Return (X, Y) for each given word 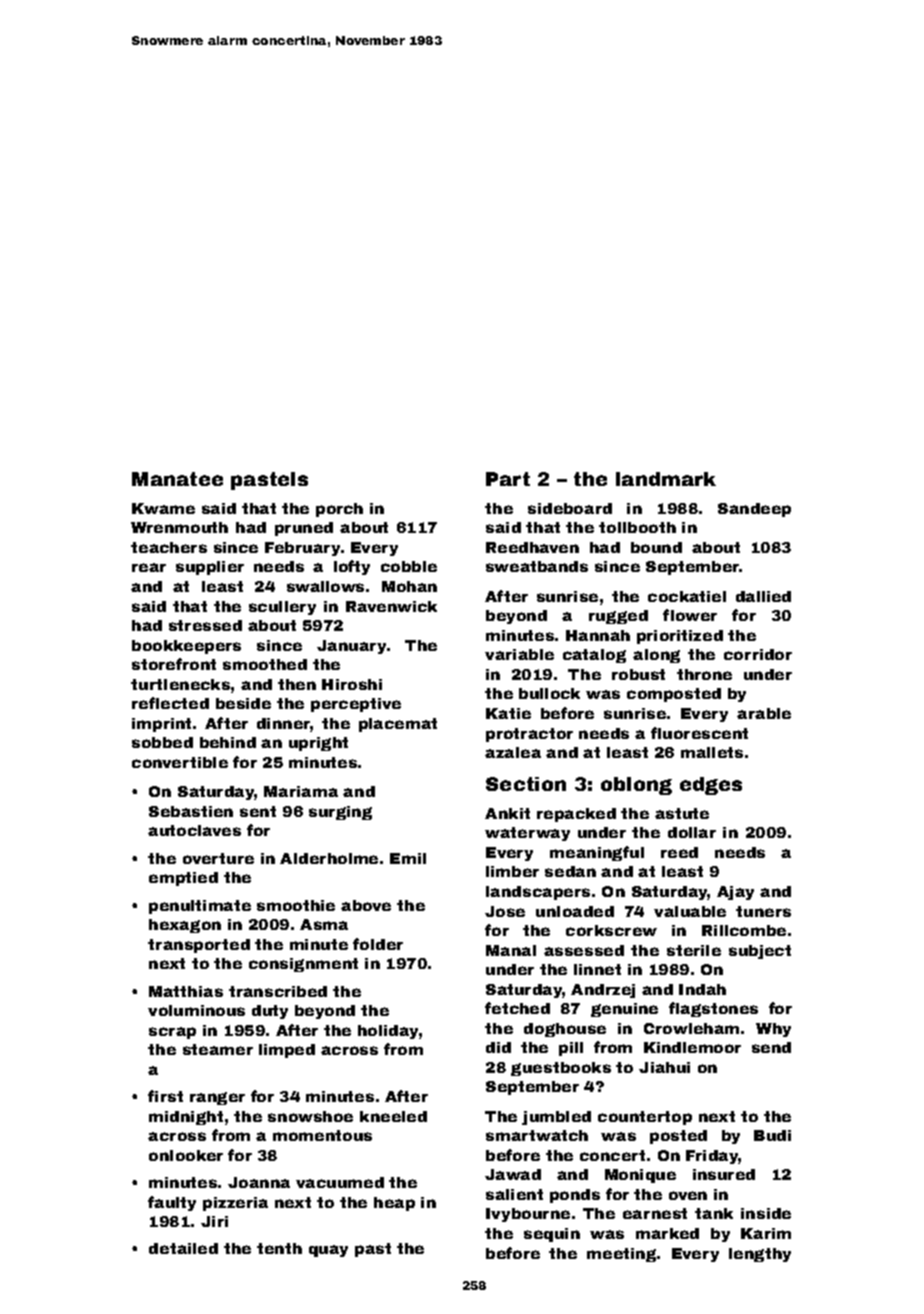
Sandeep (754, 510)
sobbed (162, 742)
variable (519, 654)
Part (508, 479)
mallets (712, 752)
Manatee (177, 479)
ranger (217, 1098)
